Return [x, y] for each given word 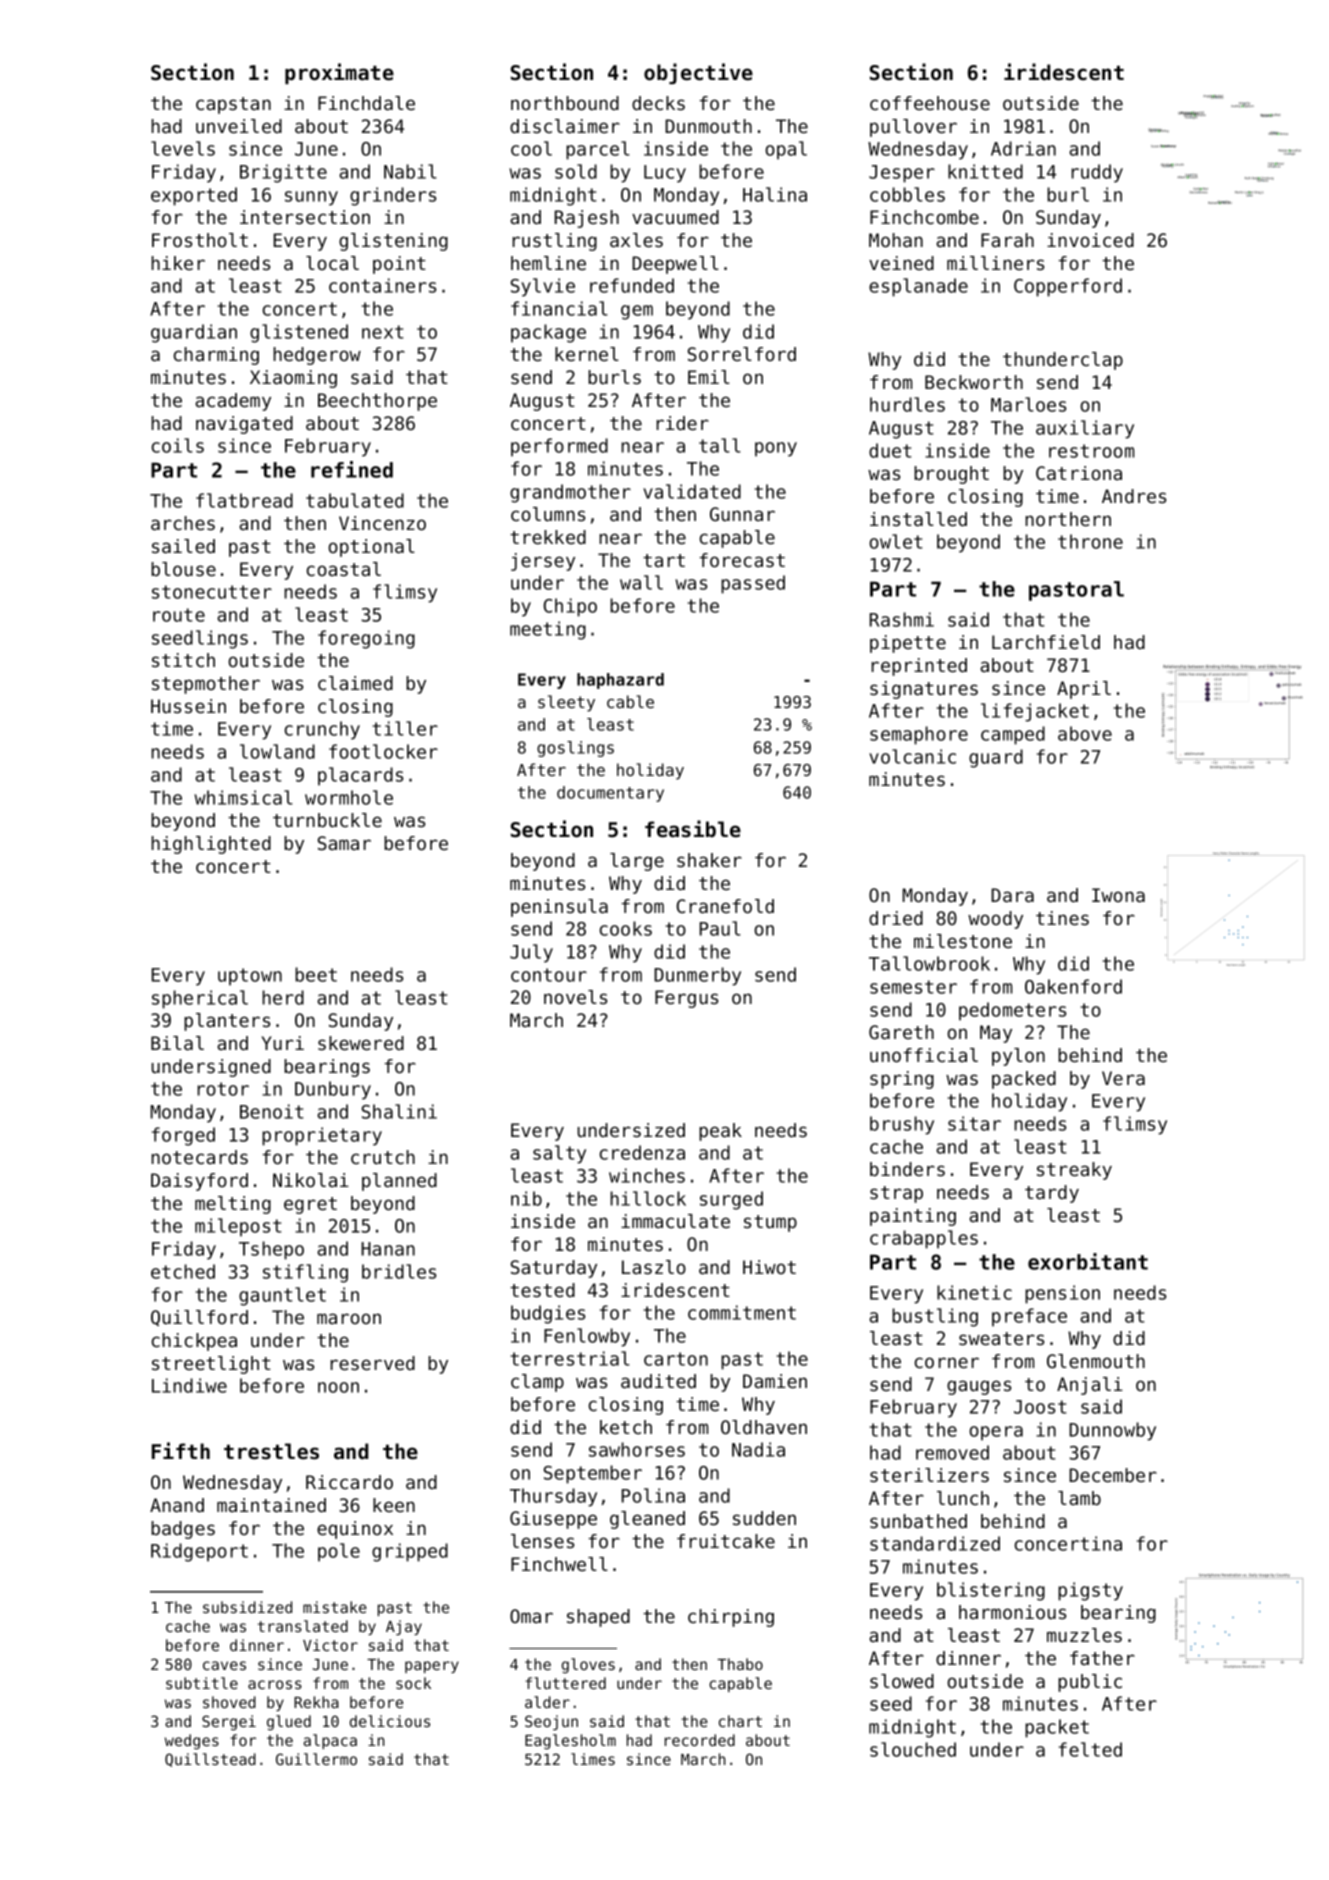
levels [183, 148]
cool [531, 148]
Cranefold [725, 906]
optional [372, 548]
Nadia [758, 1449]
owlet [895, 541]
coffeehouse [930, 103]
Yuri [283, 1043]
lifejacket [1035, 712]
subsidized [247, 1607]
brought [951, 475]
